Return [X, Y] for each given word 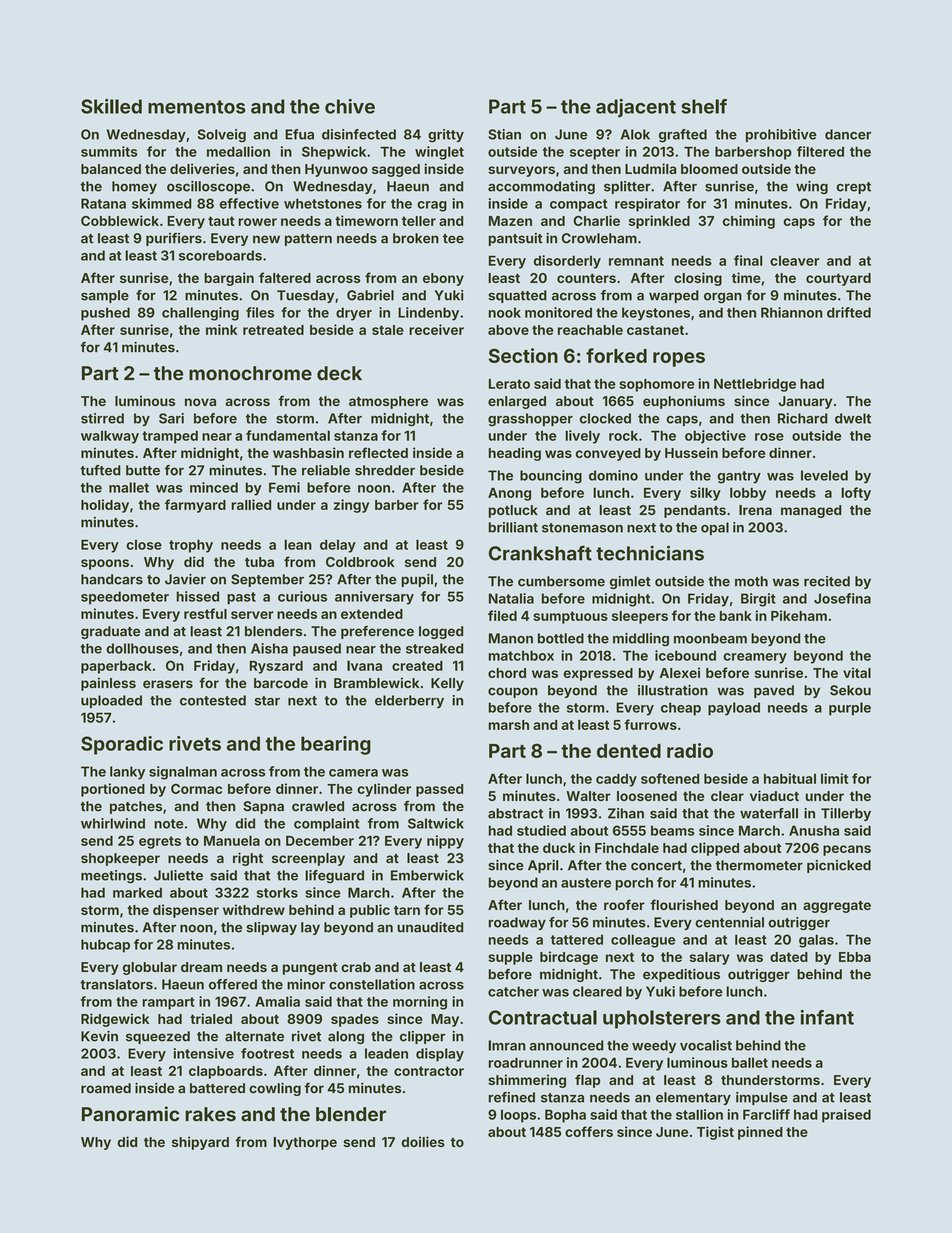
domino [613, 475]
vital [857, 672]
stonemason [582, 528]
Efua [299, 134]
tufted [100, 470]
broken [416, 238]
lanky [127, 773]
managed [811, 511]
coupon [513, 692]
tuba [259, 562]
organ [723, 297]
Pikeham [799, 615]
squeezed [158, 1037]
